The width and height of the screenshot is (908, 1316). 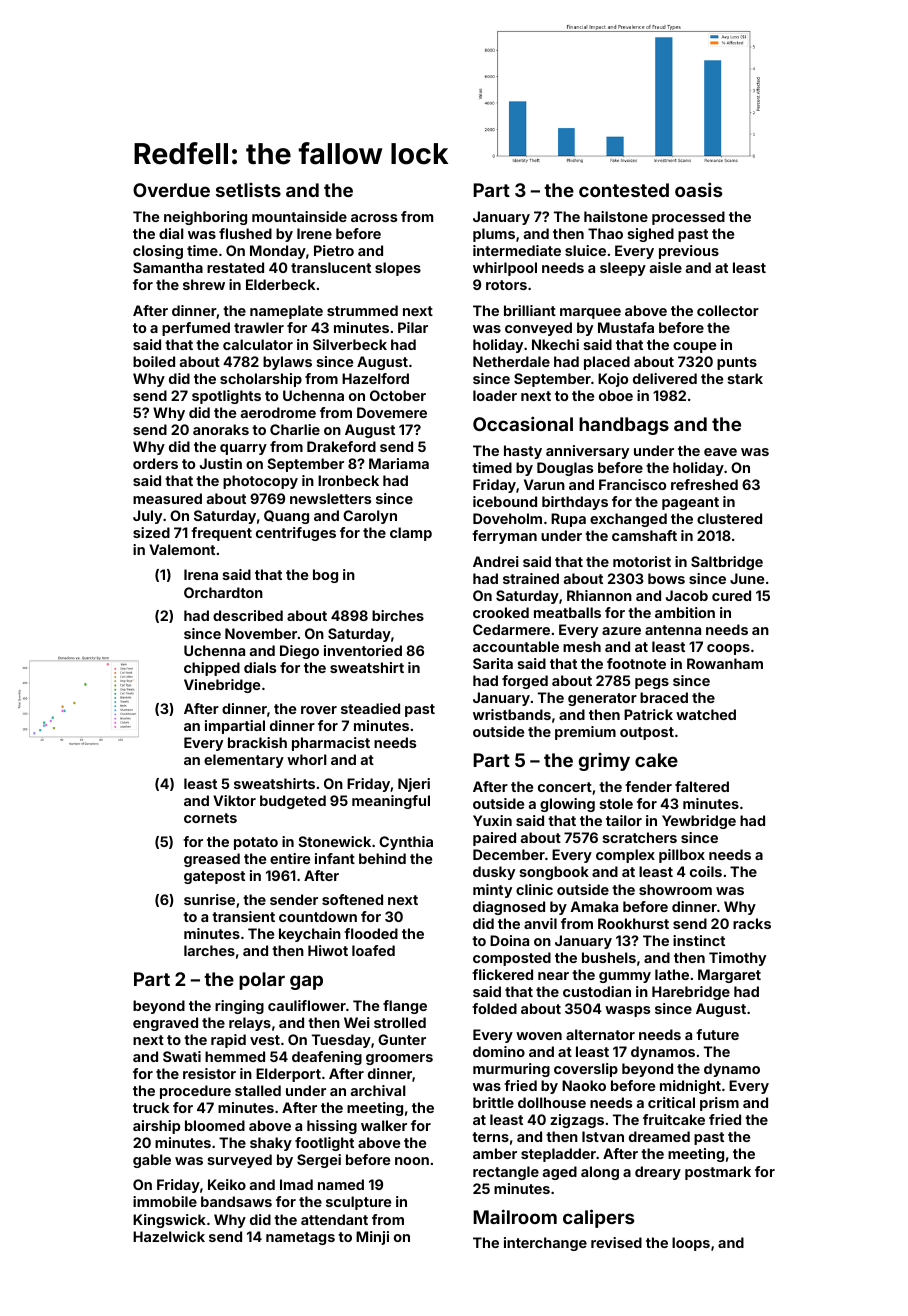 I want to click on interchange, so click(x=545, y=1244).
